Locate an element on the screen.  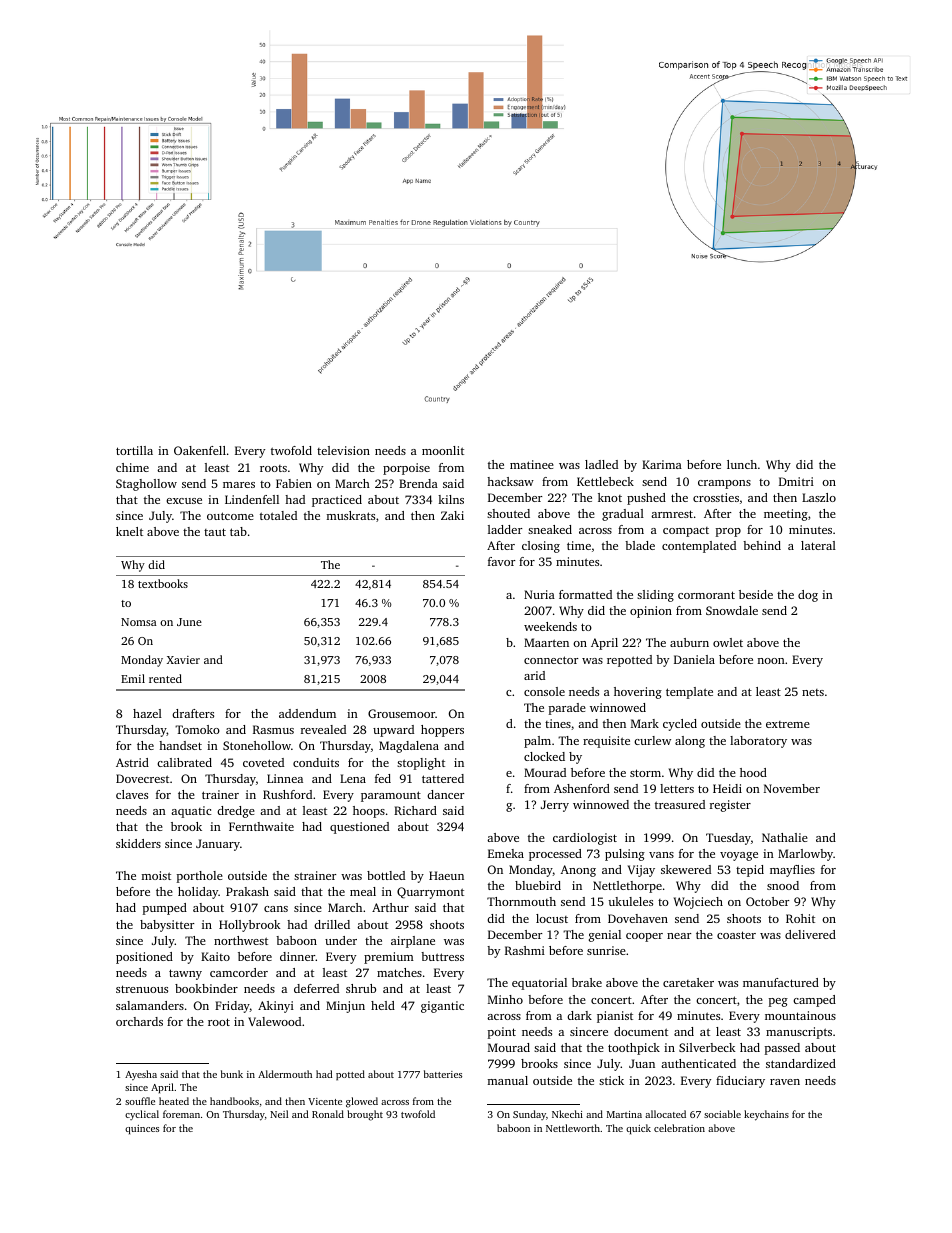
Xavier is located at coordinates (183, 660).
